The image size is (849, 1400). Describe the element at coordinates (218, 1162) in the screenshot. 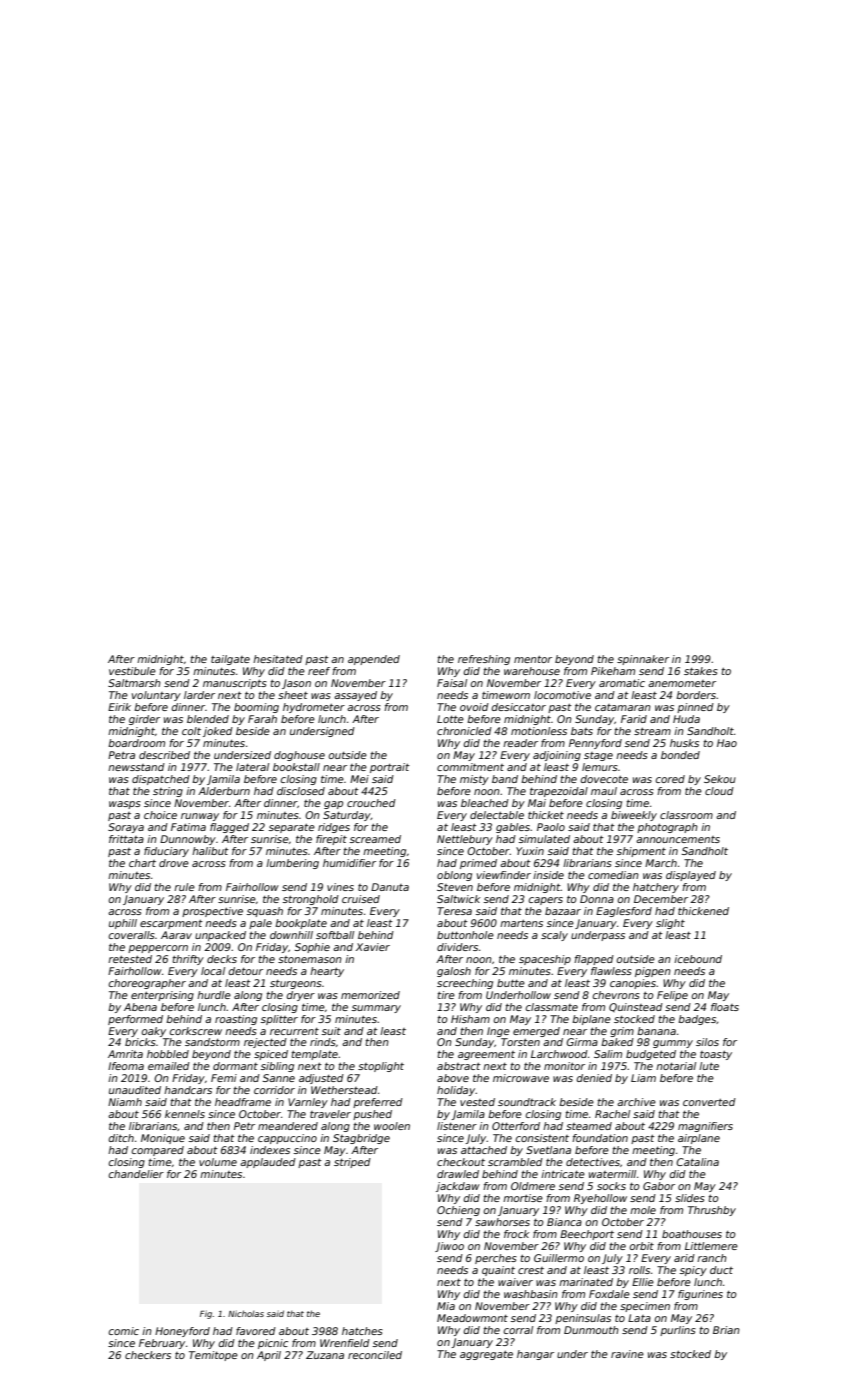

I see `volume` at that location.
